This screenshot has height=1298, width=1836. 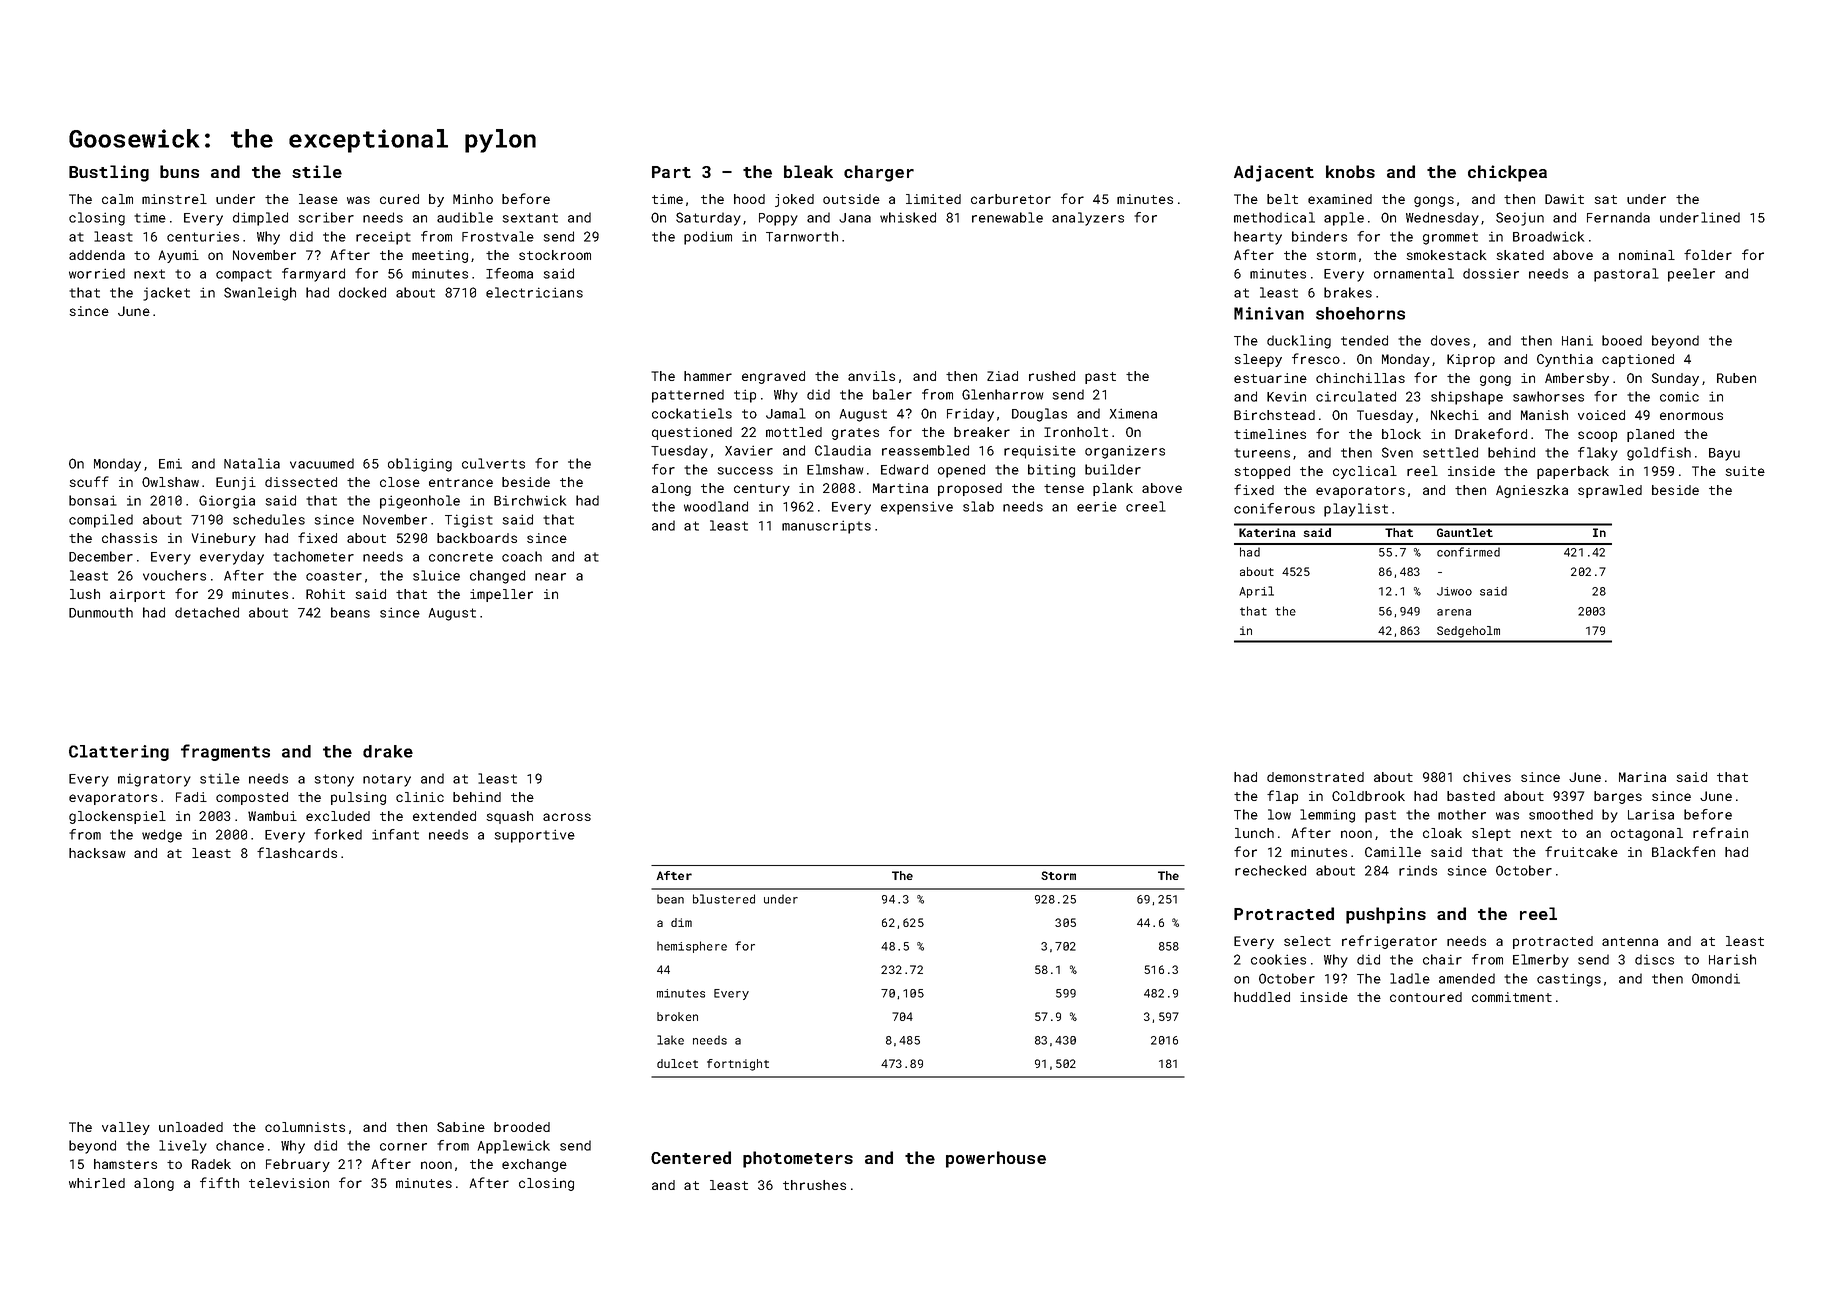 I want to click on knobs, so click(x=1350, y=171).
